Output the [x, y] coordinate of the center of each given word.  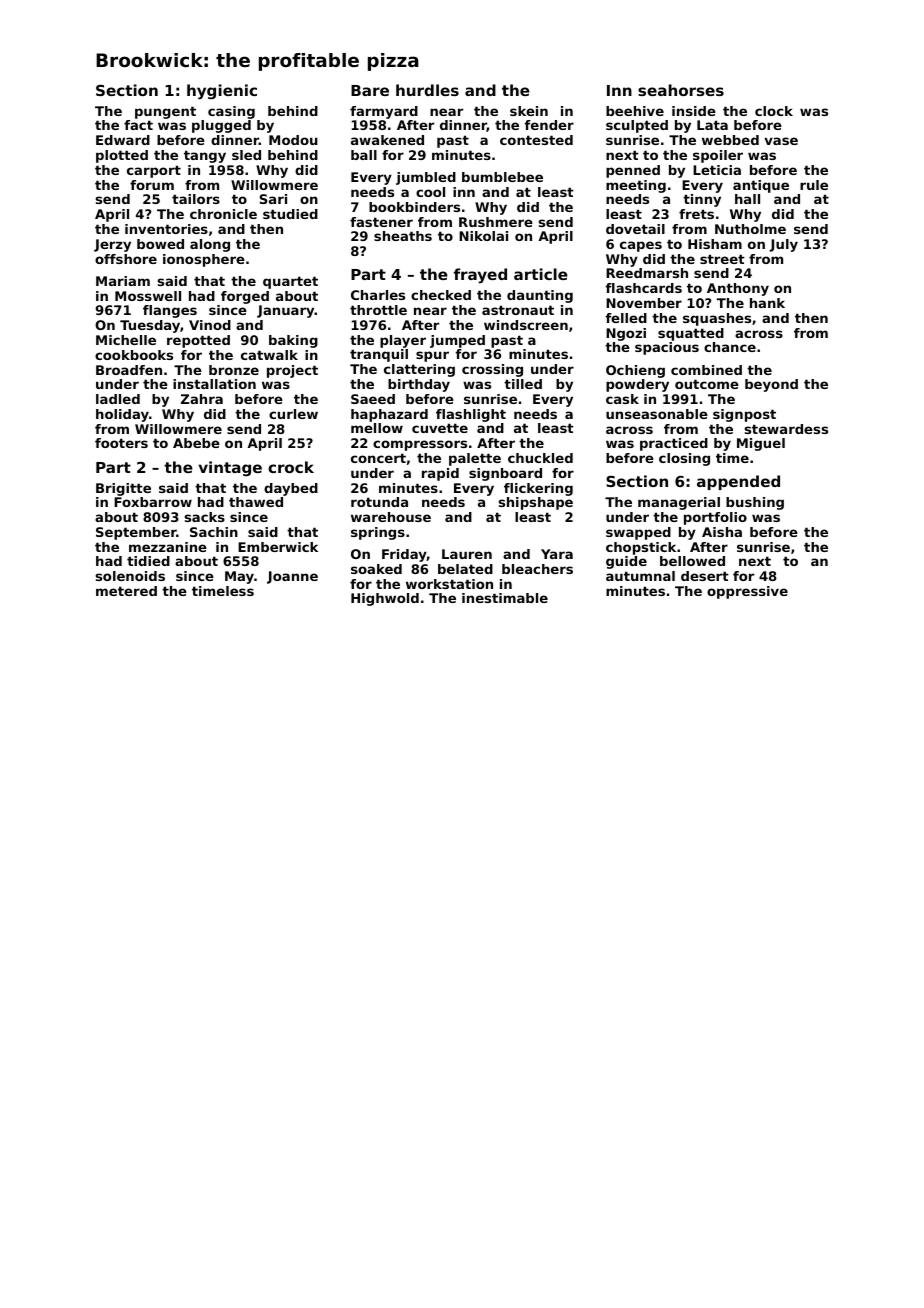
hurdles [427, 90]
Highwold [385, 599]
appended [738, 482]
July [783, 245]
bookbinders [414, 207]
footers [121, 443]
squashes [717, 319]
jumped [457, 341]
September [136, 533]
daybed [291, 489]
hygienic [222, 92]
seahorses [681, 90]
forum [152, 185]
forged [245, 297]
